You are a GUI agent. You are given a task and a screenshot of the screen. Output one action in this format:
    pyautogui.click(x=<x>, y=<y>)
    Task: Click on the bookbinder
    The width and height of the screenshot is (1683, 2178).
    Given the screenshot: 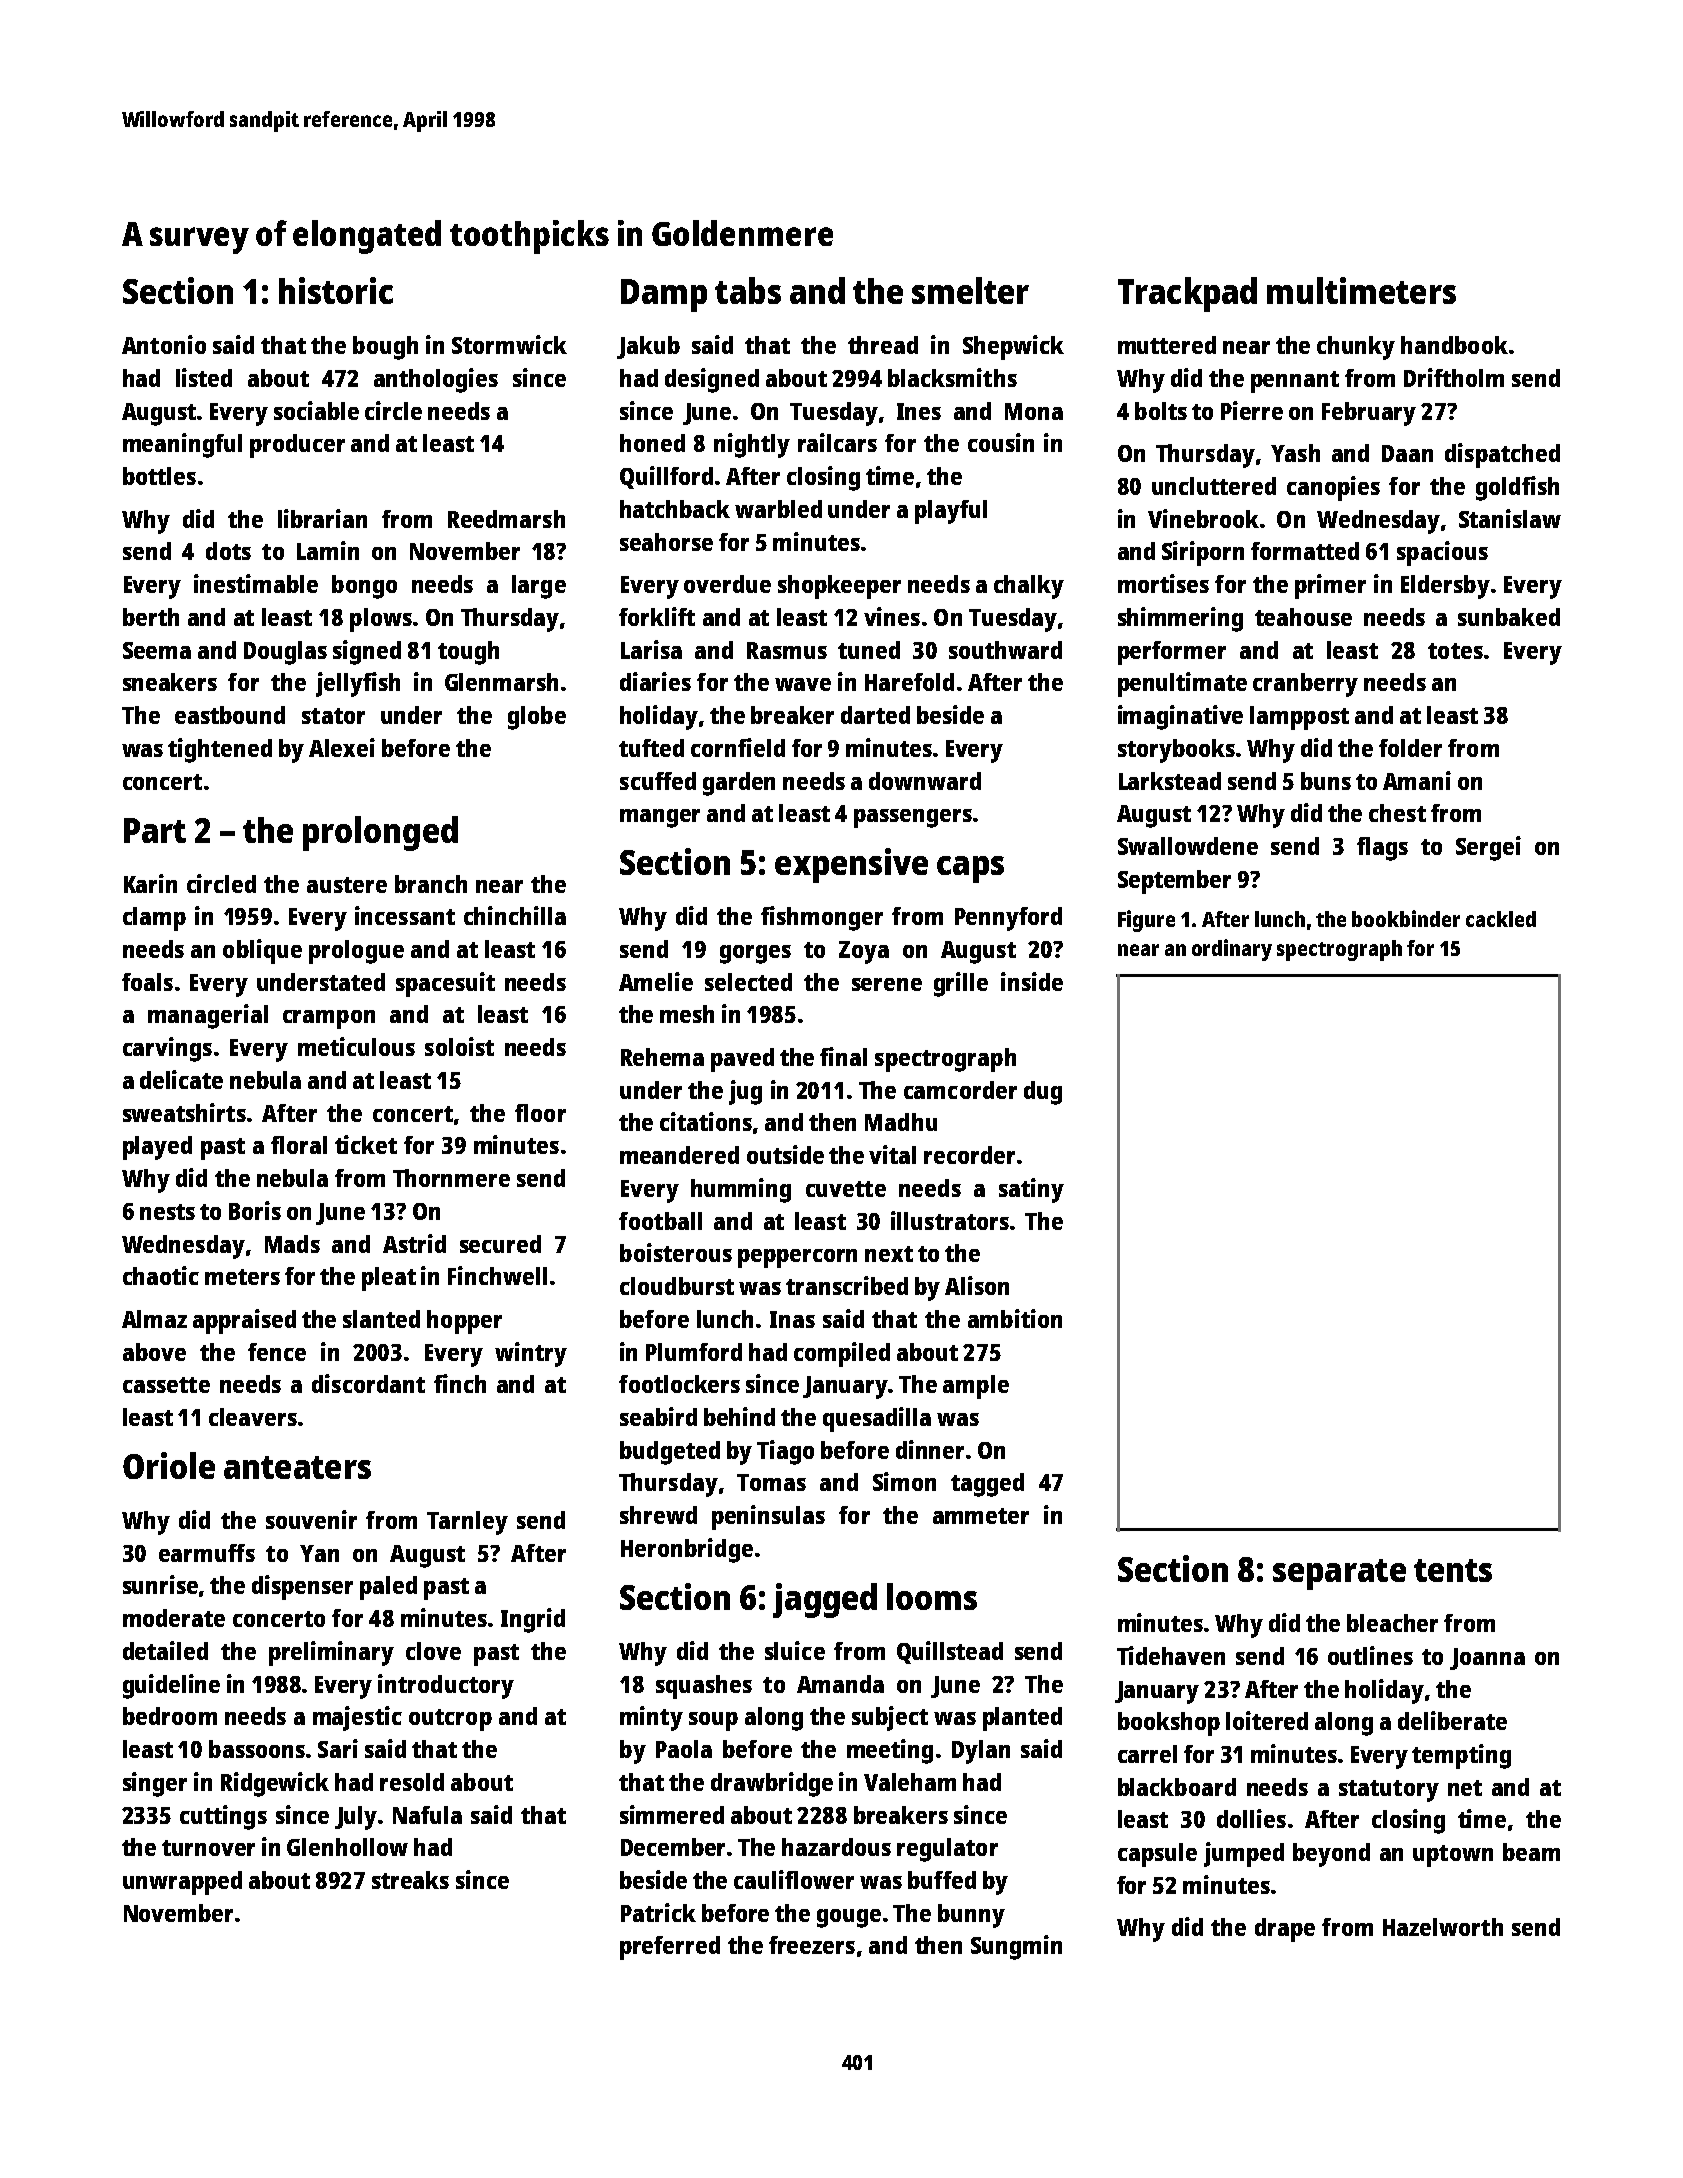 What is the action you would take?
    pyautogui.click(x=1406, y=918)
